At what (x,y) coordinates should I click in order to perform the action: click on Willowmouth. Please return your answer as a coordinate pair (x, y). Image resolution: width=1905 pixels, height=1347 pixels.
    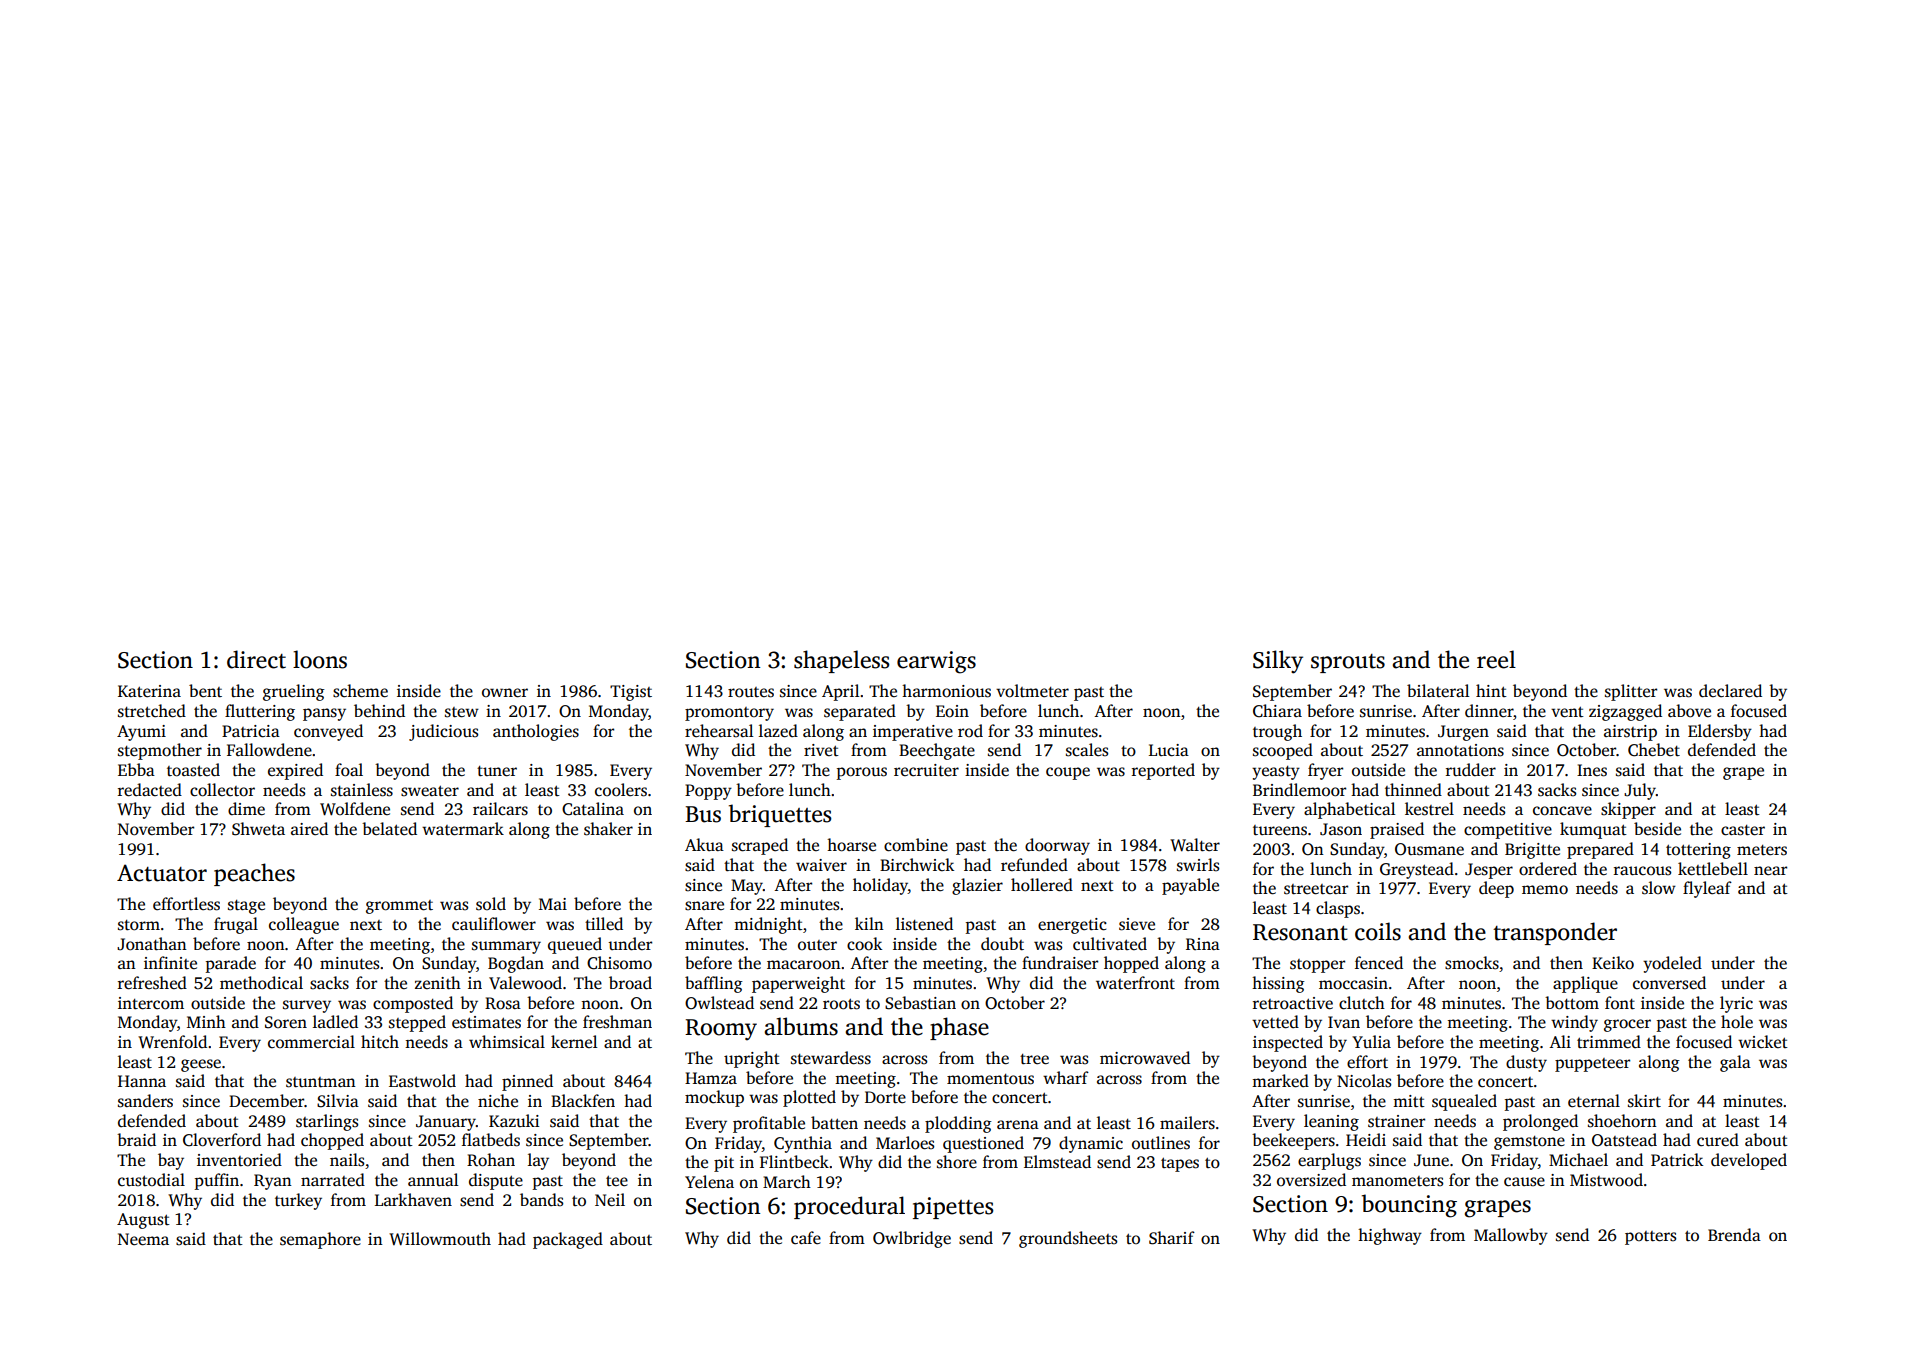
    Looking at the image, I should click on (440, 1239).
